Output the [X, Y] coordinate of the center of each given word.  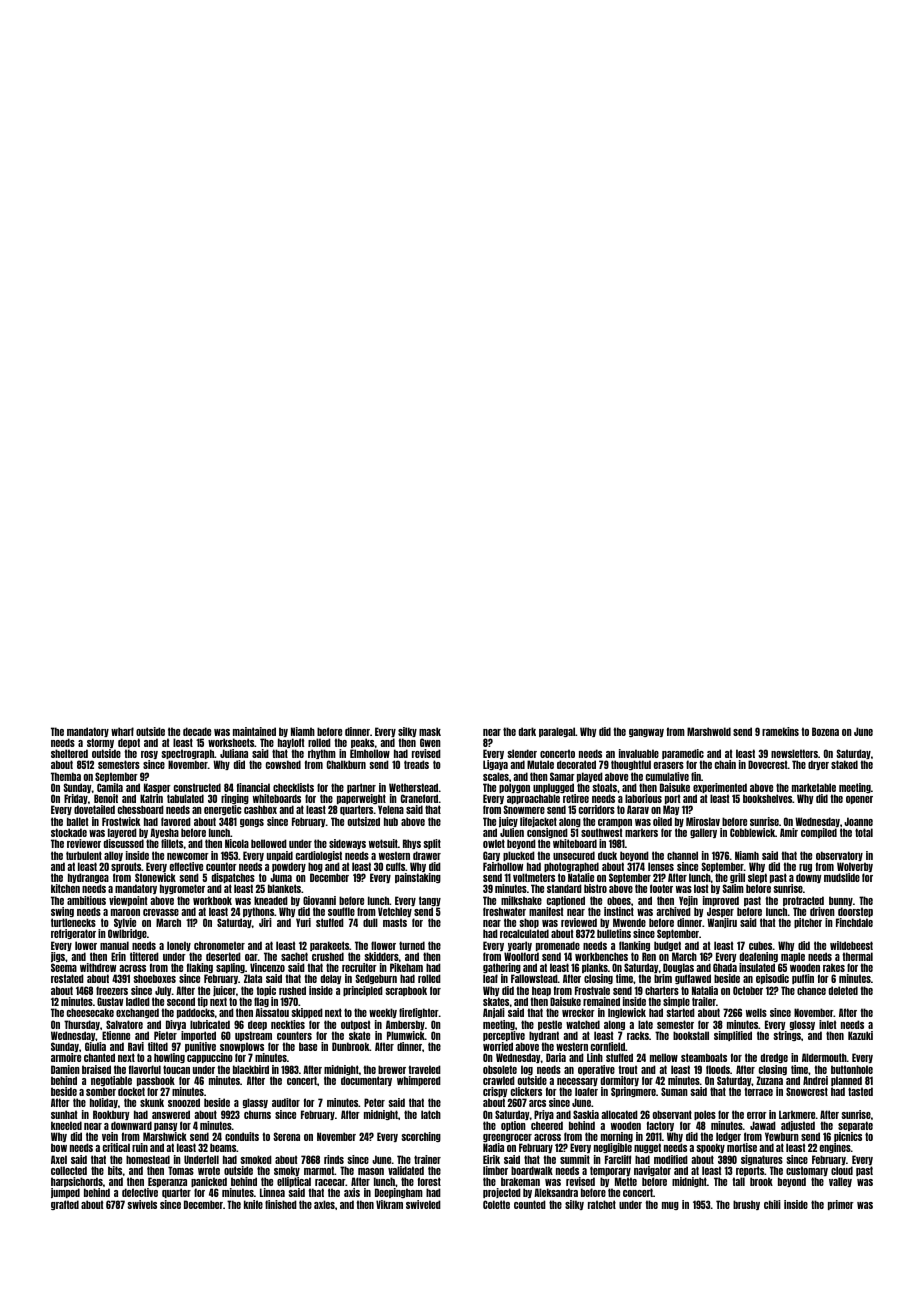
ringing [235, 800]
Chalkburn [346, 764]
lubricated [210, 1024]
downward [131, 1125]
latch [431, 1114]
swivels [142, 1204]
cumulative [667, 776]
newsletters [794, 753]
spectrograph [187, 755]
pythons [258, 912]
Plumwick [406, 1035]
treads [416, 764]
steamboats [704, 1057]
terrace [758, 1091]
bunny [841, 901]
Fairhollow [503, 866]
